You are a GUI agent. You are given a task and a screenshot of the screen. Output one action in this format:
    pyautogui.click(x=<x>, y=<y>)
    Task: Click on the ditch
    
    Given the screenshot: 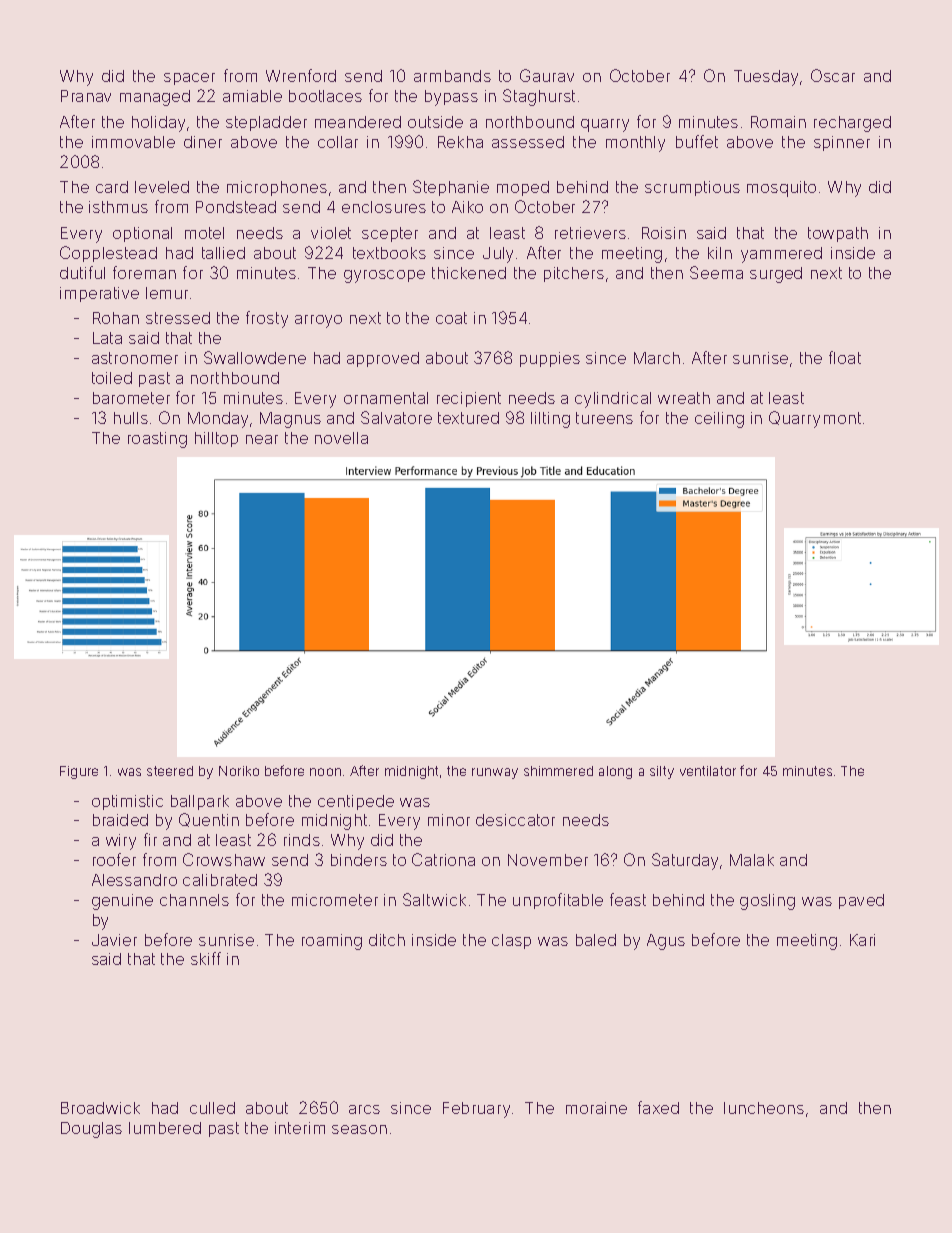 What is the action you would take?
    pyautogui.click(x=387, y=940)
